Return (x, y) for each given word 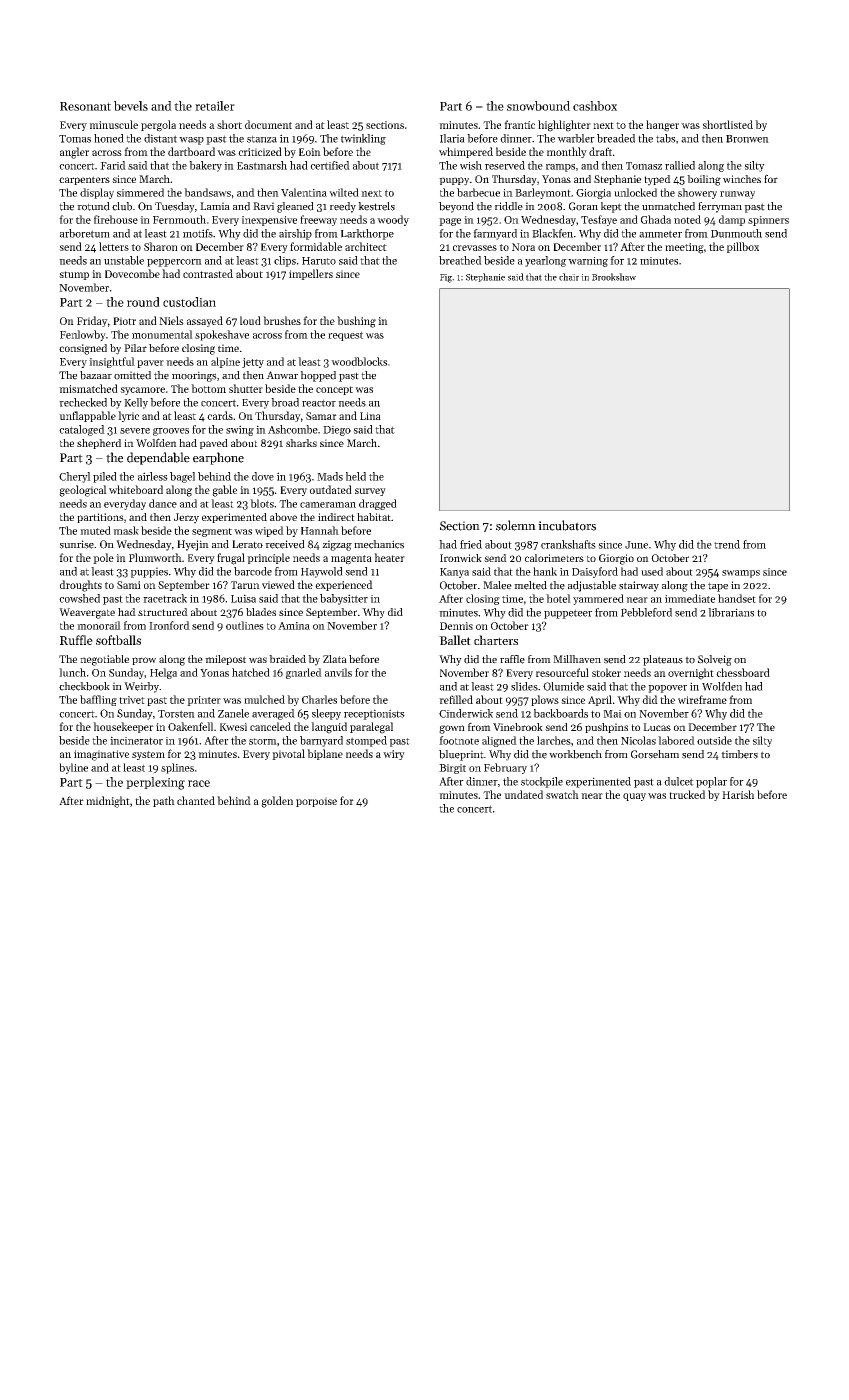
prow (144, 661)
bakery (205, 166)
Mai (612, 714)
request (345, 336)
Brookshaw (614, 277)
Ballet (455, 640)
